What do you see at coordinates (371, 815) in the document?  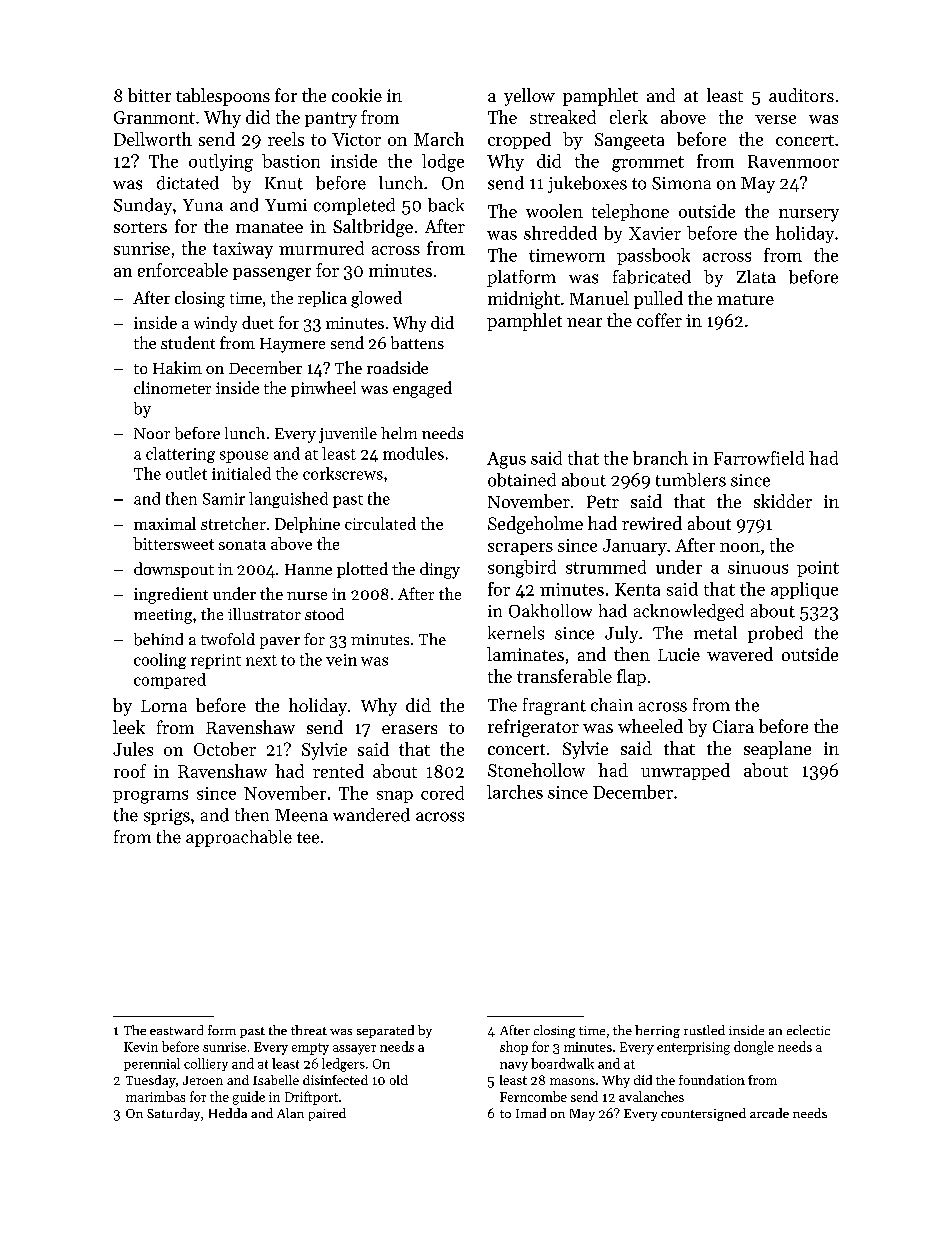 I see `wandered` at bounding box center [371, 815].
